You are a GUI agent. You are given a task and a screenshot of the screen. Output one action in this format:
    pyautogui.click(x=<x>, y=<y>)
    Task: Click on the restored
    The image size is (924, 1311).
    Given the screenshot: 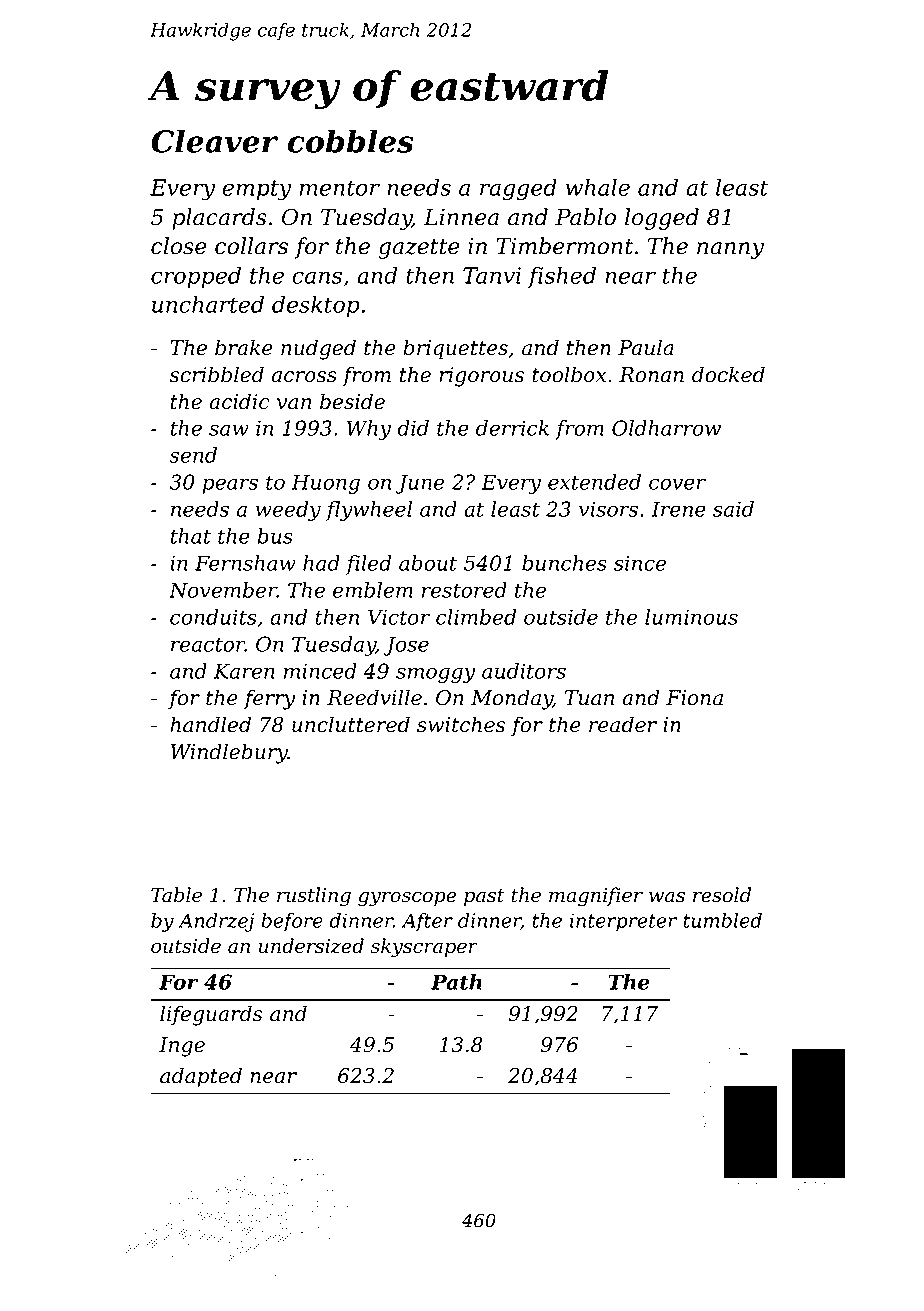 What is the action you would take?
    pyautogui.click(x=464, y=590)
